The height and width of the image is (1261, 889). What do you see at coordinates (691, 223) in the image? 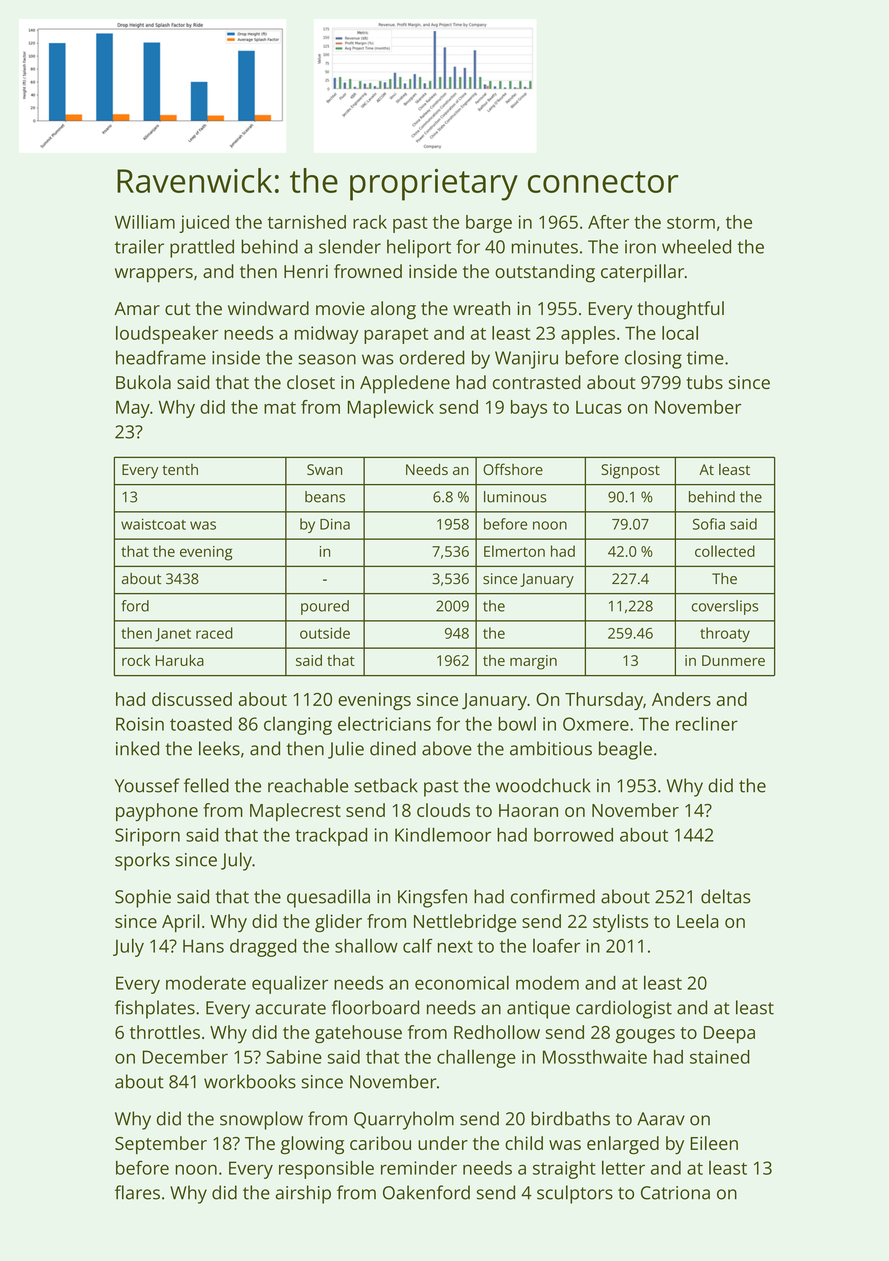
I see `storm` at bounding box center [691, 223].
